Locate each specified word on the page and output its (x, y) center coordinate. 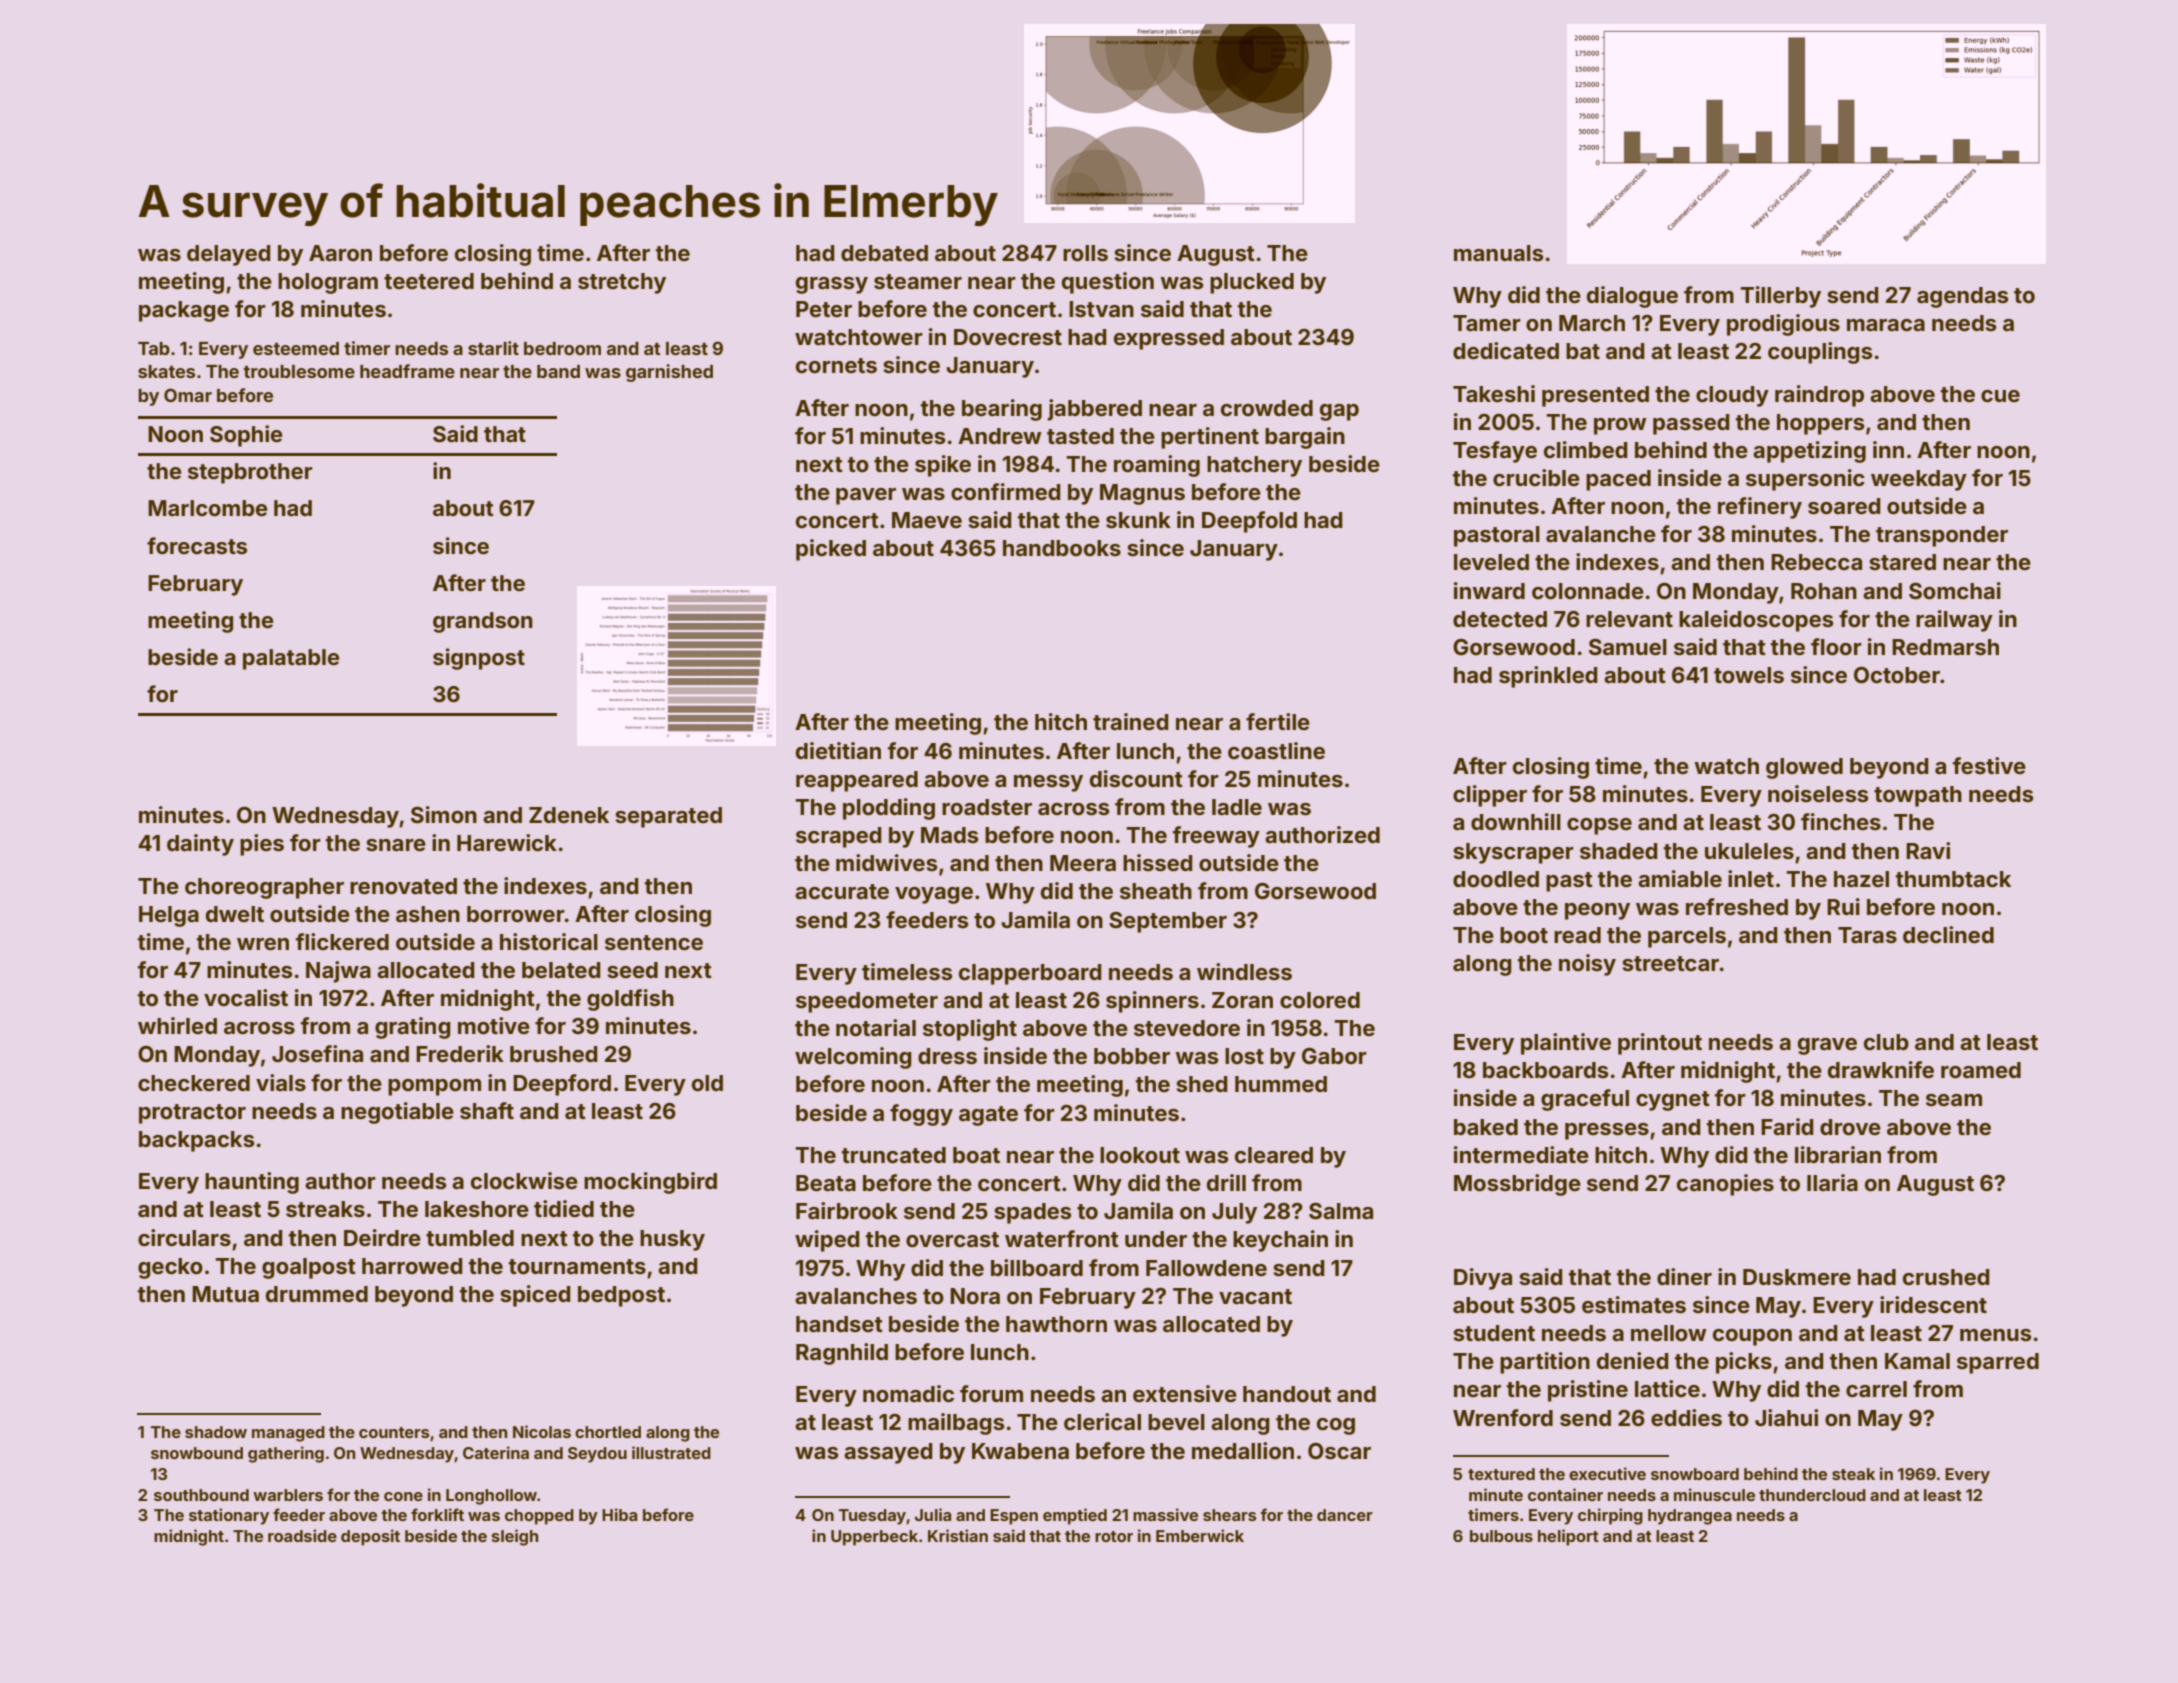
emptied (1075, 1516)
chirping (1610, 1516)
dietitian (838, 750)
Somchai (1955, 591)
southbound (201, 1495)
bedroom (562, 348)
